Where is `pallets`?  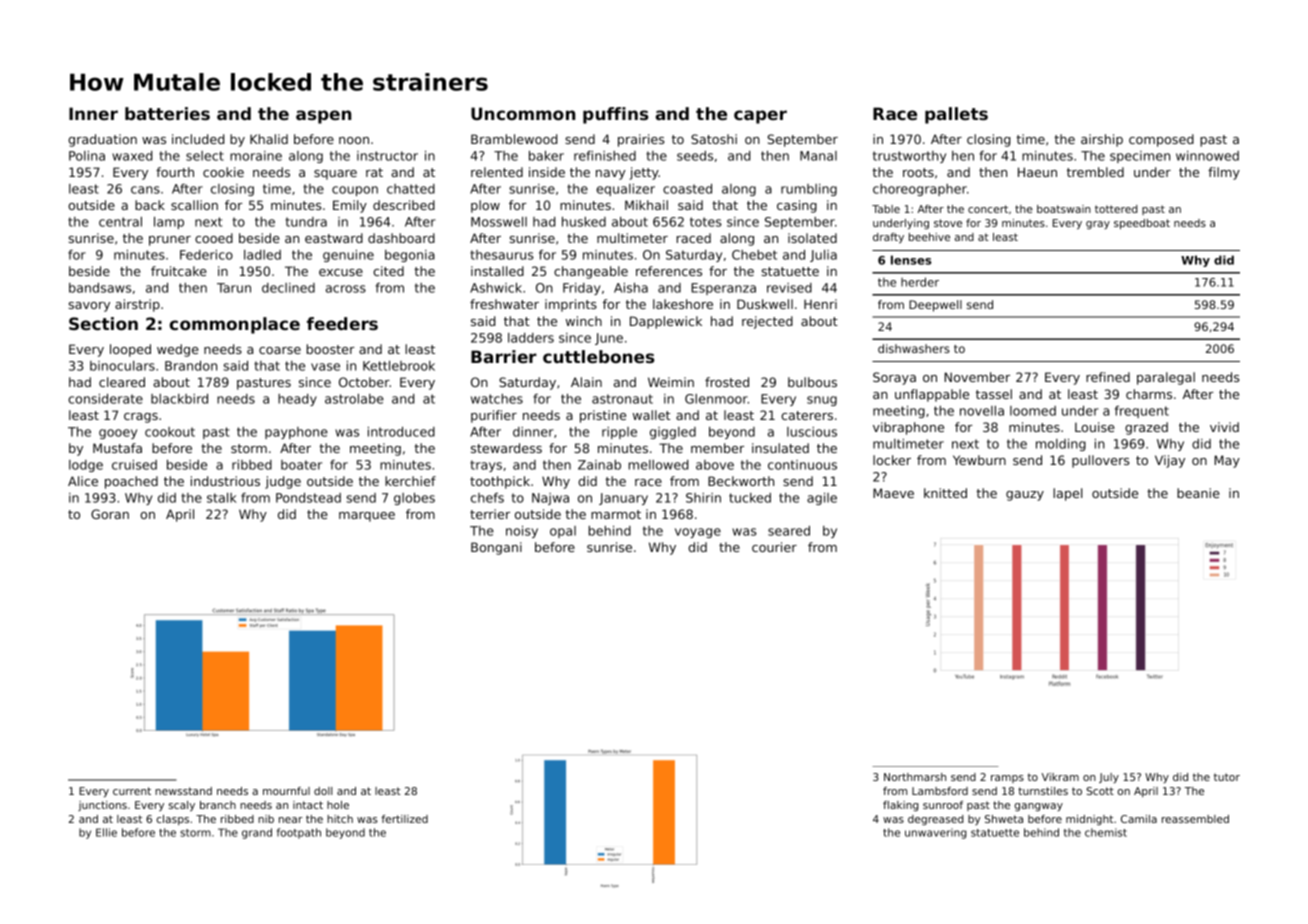
pallets is located at coordinates (956, 115).
